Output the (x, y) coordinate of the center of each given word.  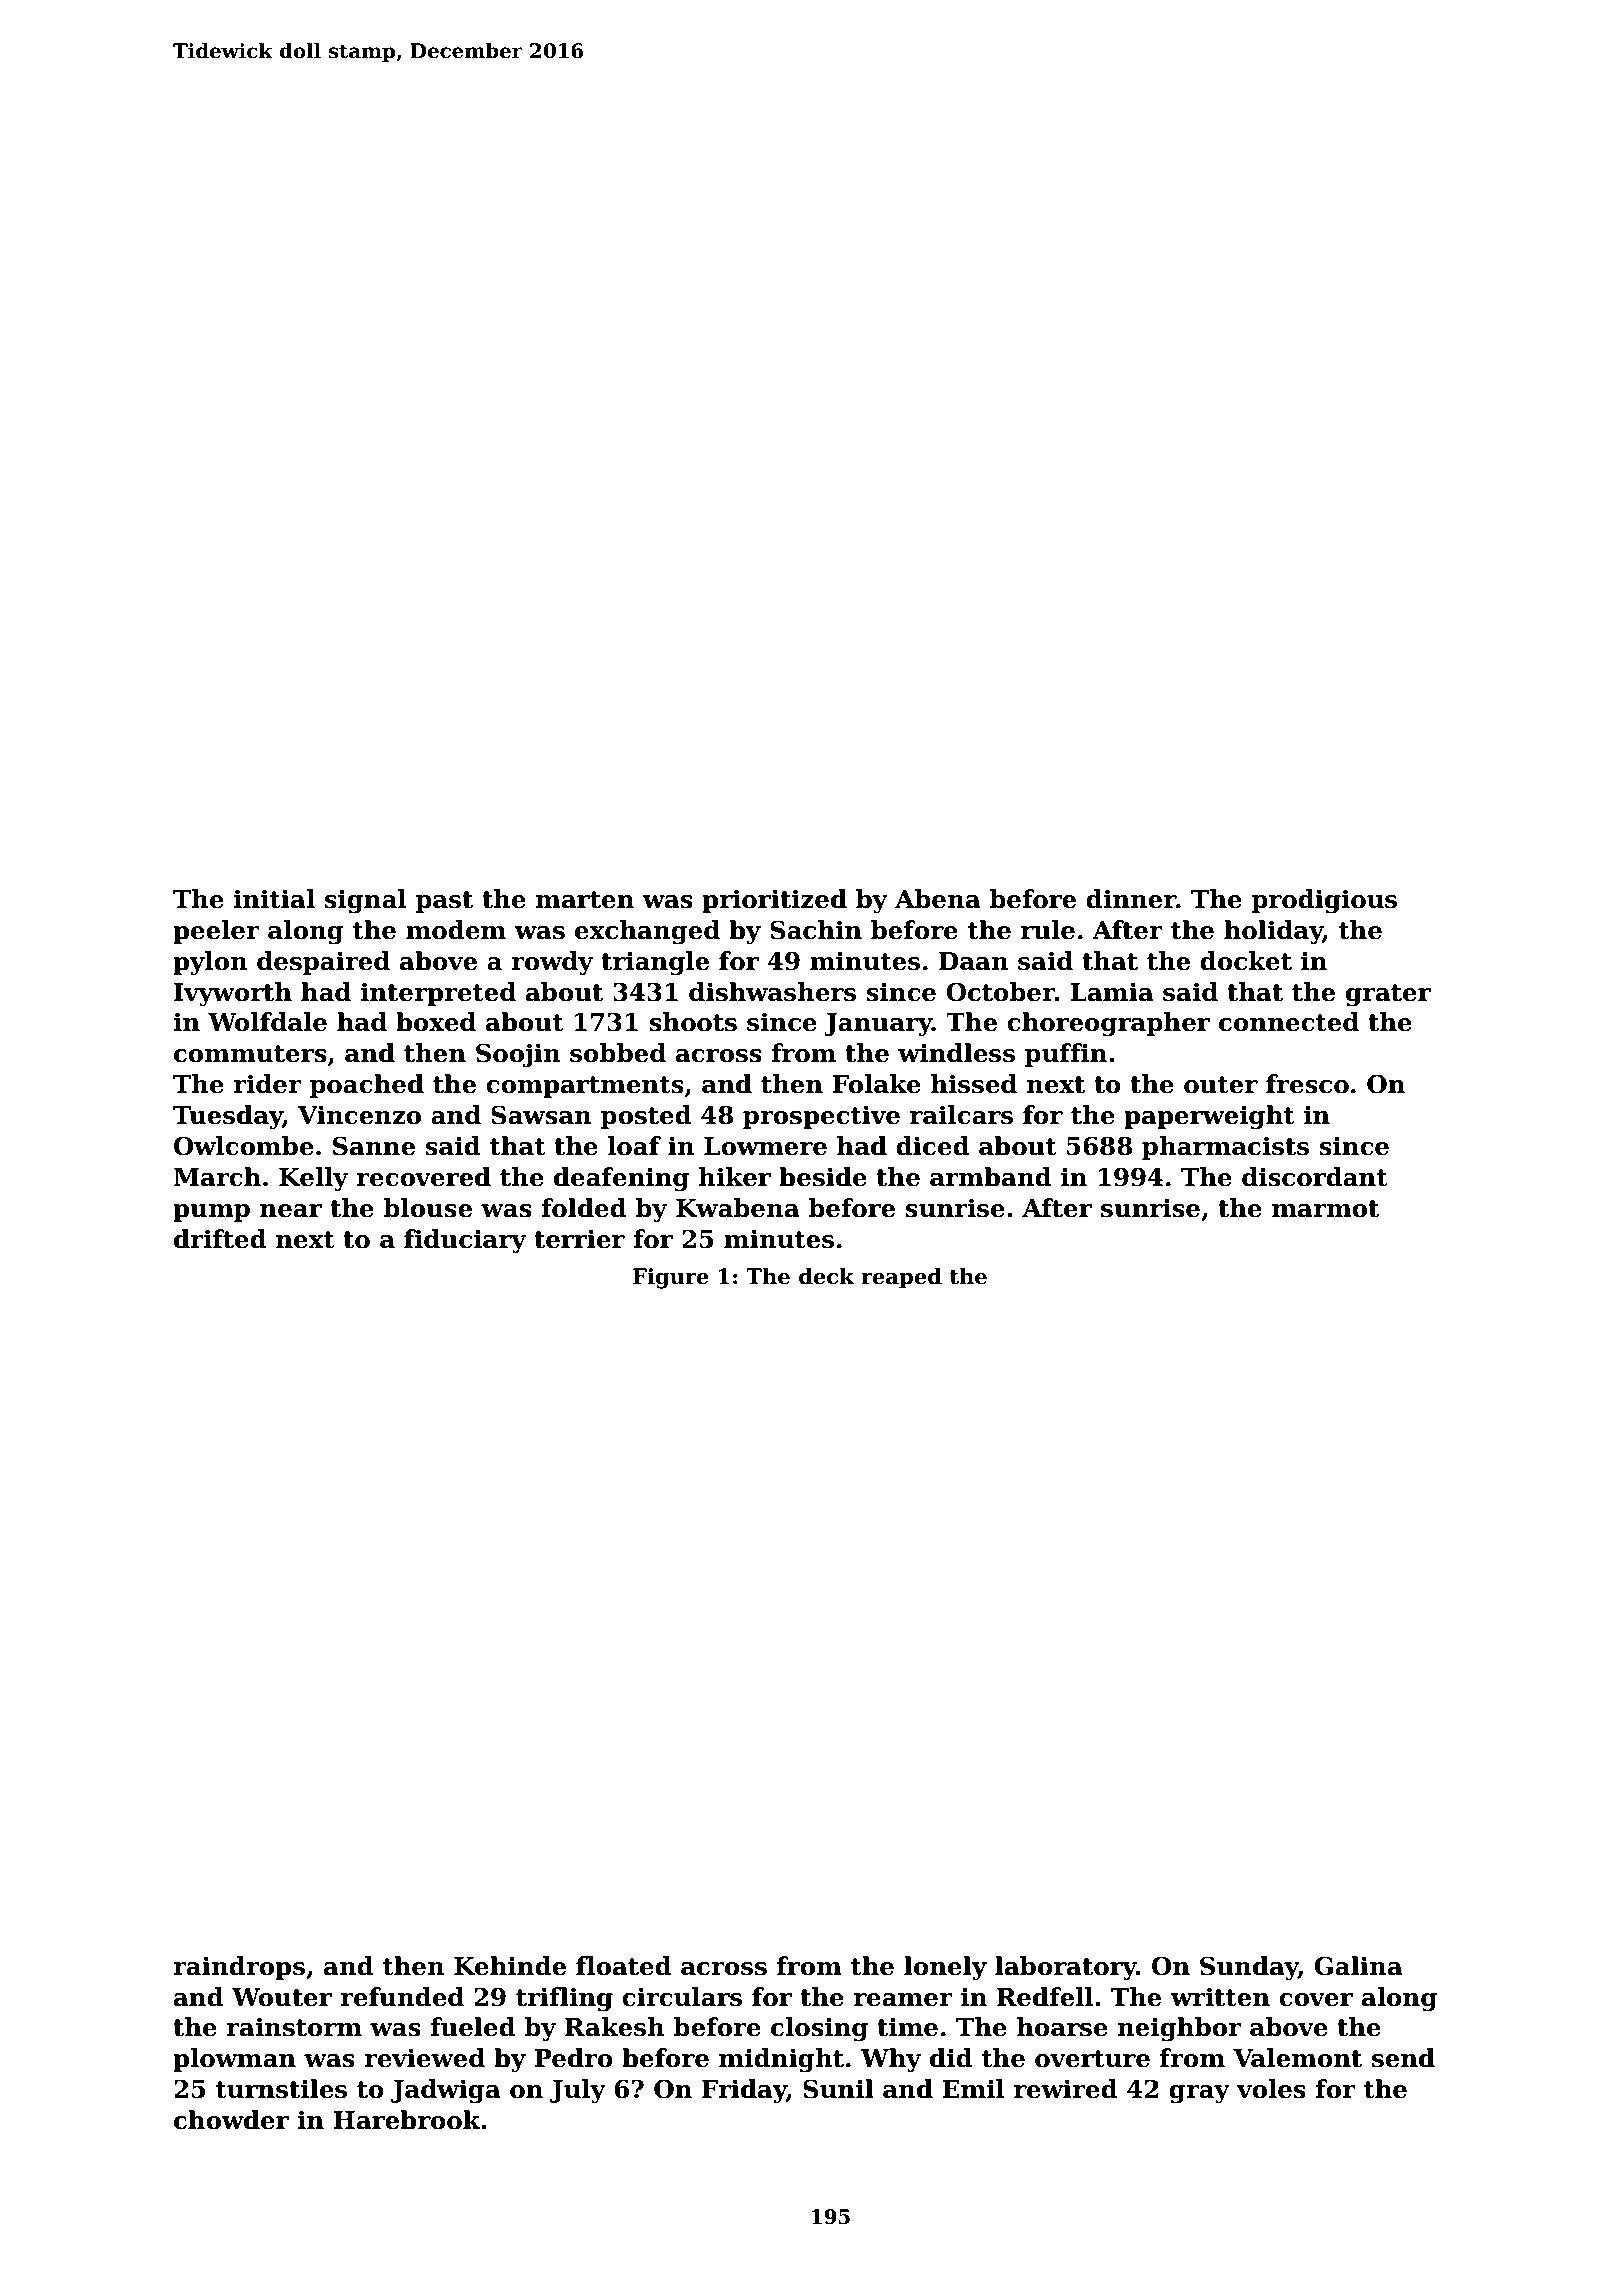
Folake (876, 1084)
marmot (1325, 1209)
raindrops (239, 1968)
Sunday (1249, 1968)
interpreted (438, 994)
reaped (901, 1278)
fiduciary (465, 1241)
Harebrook (406, 2120)
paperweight (1209, 1117)
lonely (945, 1968)
